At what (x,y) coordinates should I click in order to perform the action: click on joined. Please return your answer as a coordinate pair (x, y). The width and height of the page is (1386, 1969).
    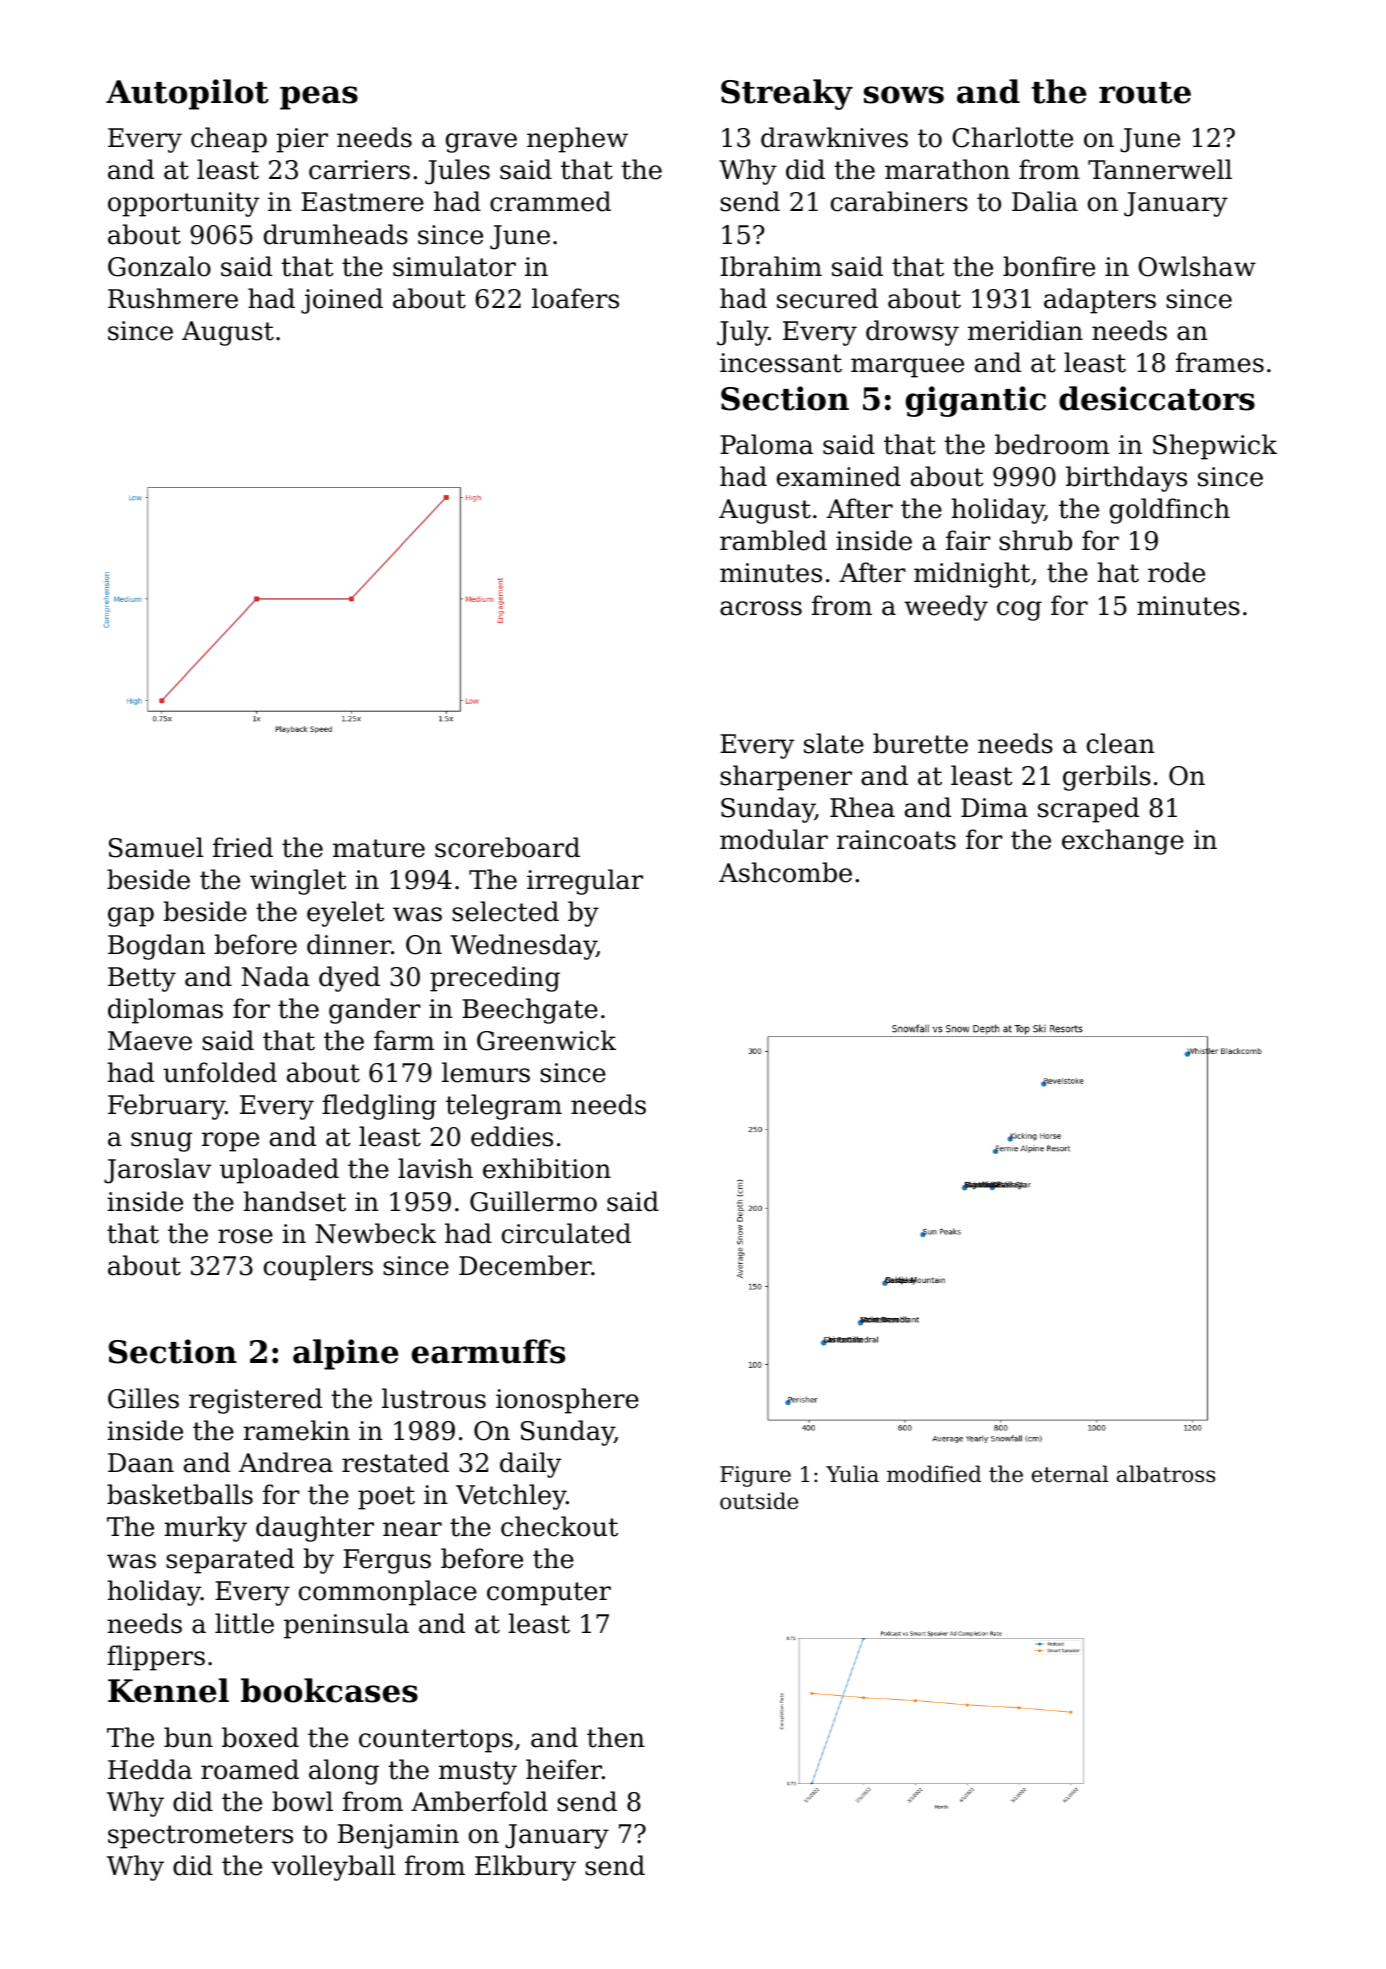
    Looking at the image, I should click on (342, 301).
